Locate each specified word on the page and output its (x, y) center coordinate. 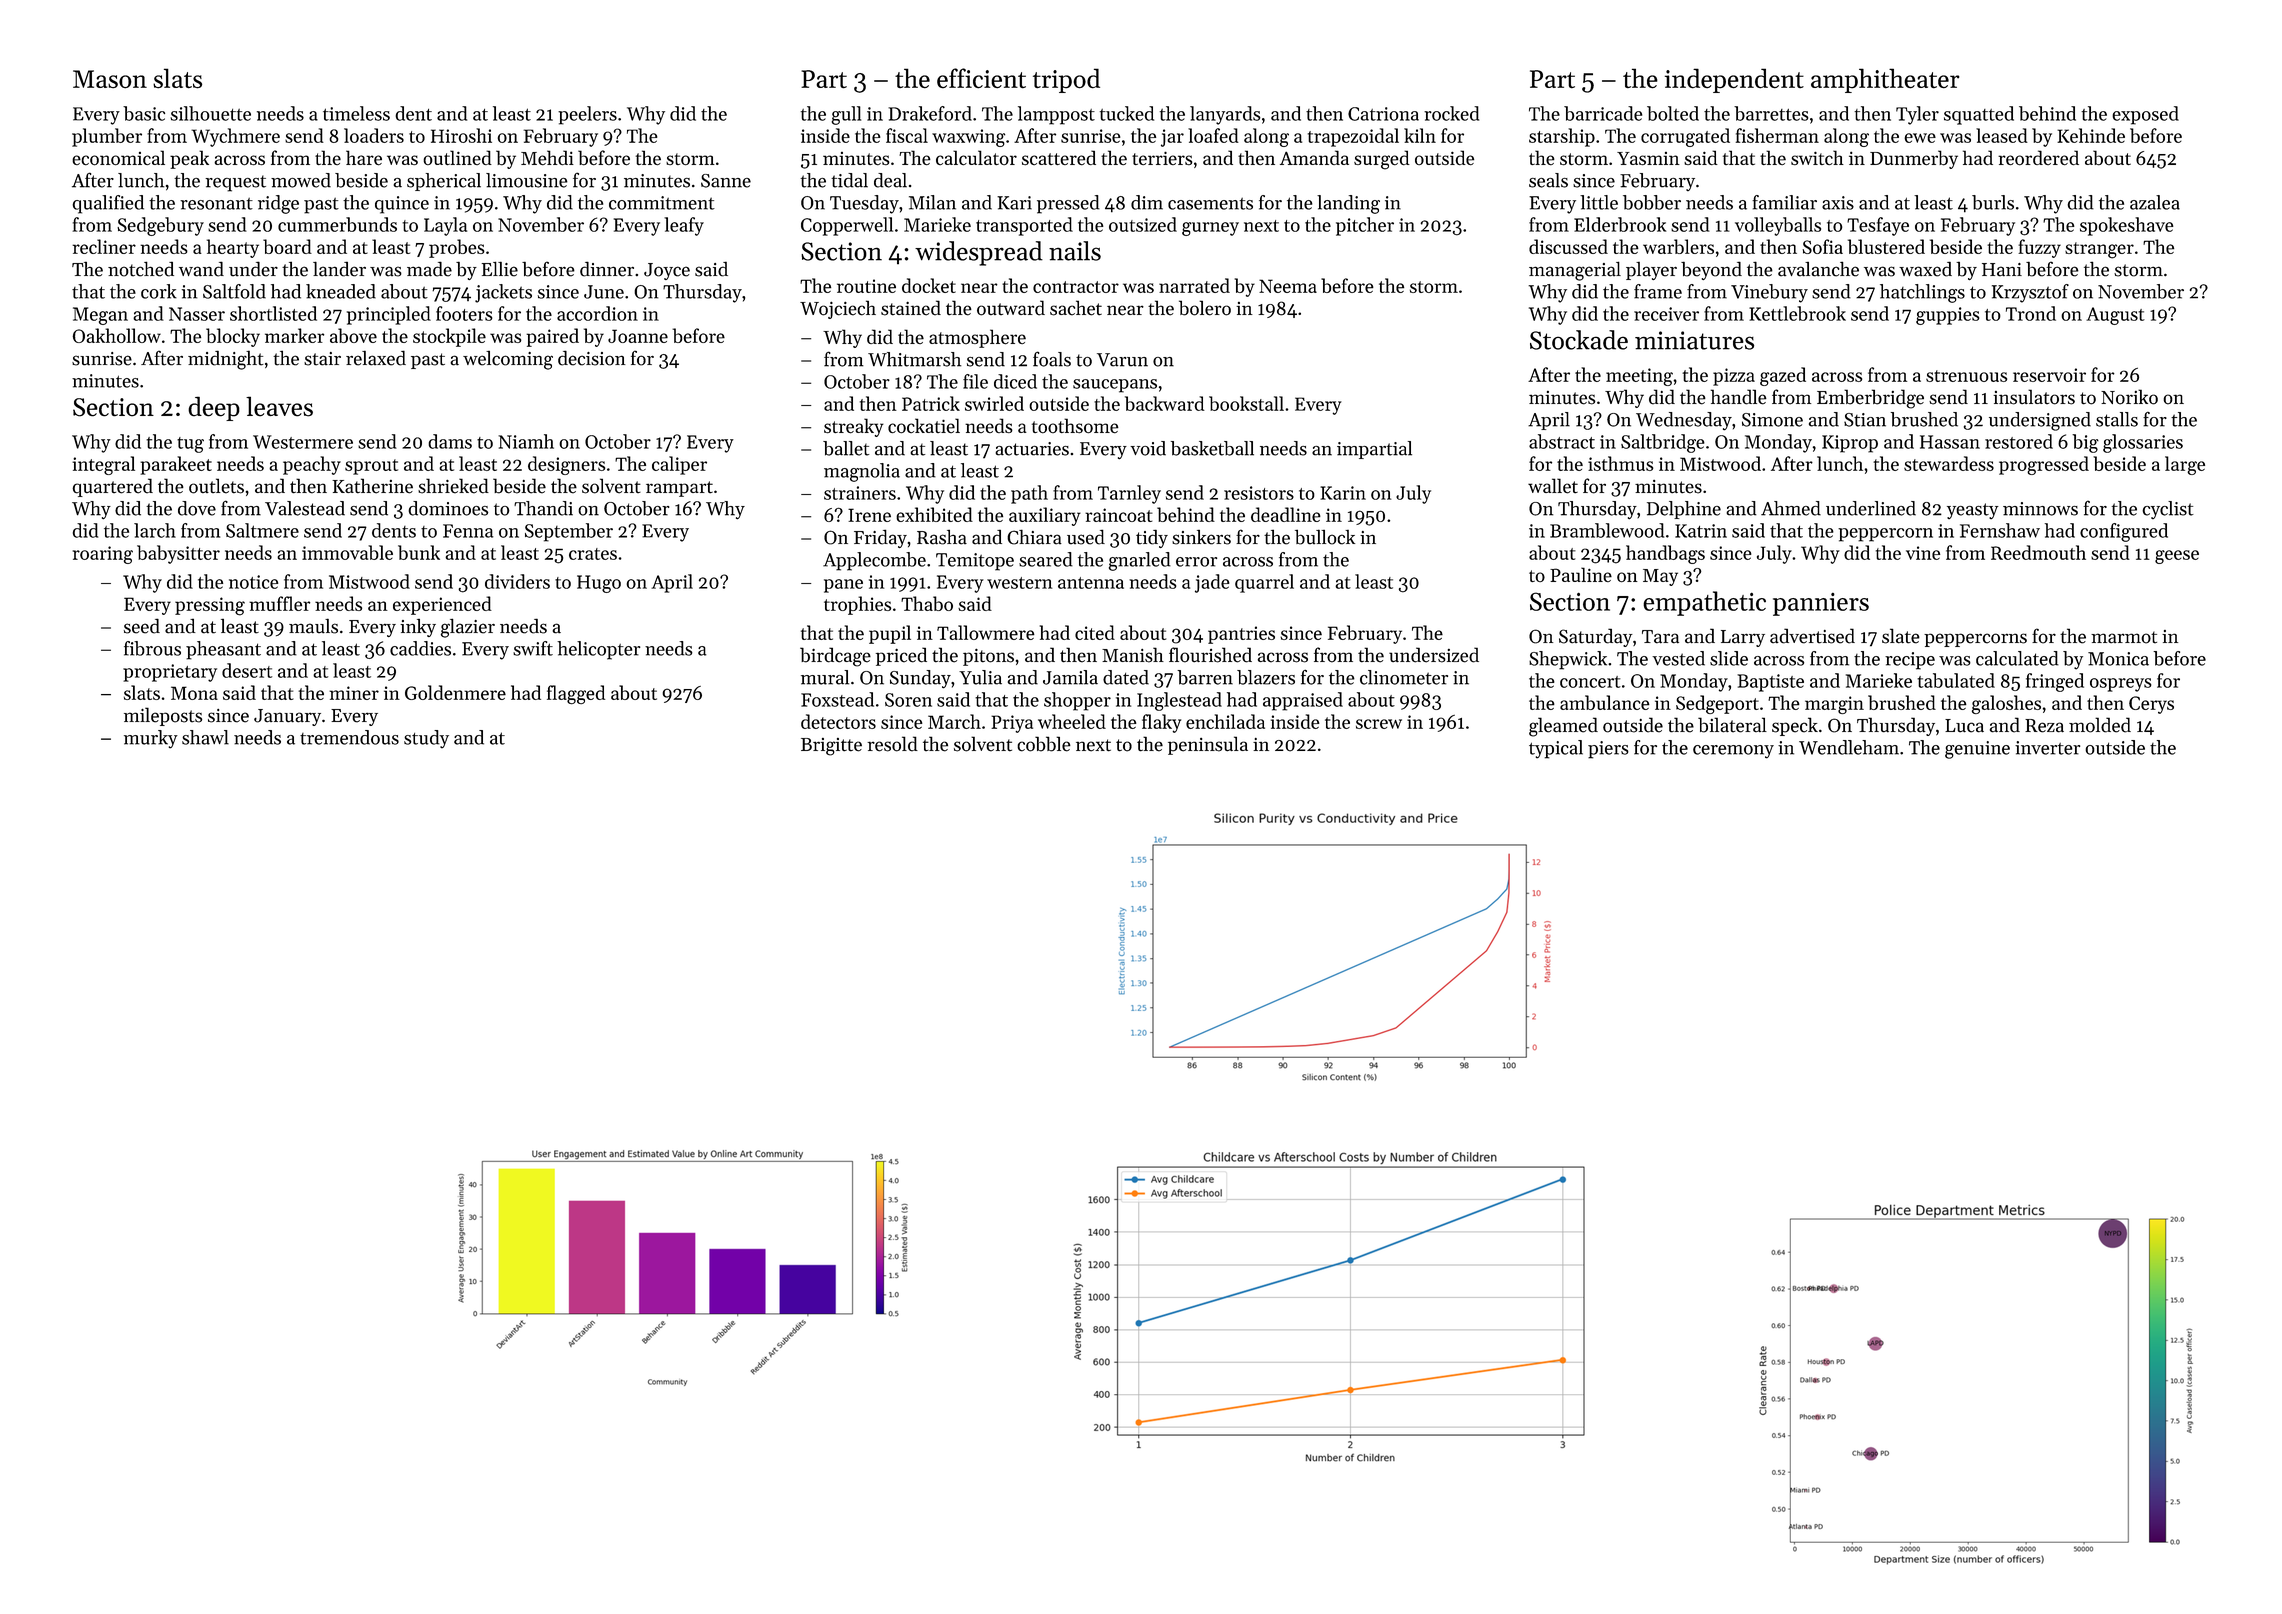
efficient (981, 78)
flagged (576, 694)
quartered (112, 487)
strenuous (1966, 376)
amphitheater (1885, 80)
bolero (1205, 308)
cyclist (2168, 510)
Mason (110, 79)
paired (552, 337)
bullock (1325, 537)
